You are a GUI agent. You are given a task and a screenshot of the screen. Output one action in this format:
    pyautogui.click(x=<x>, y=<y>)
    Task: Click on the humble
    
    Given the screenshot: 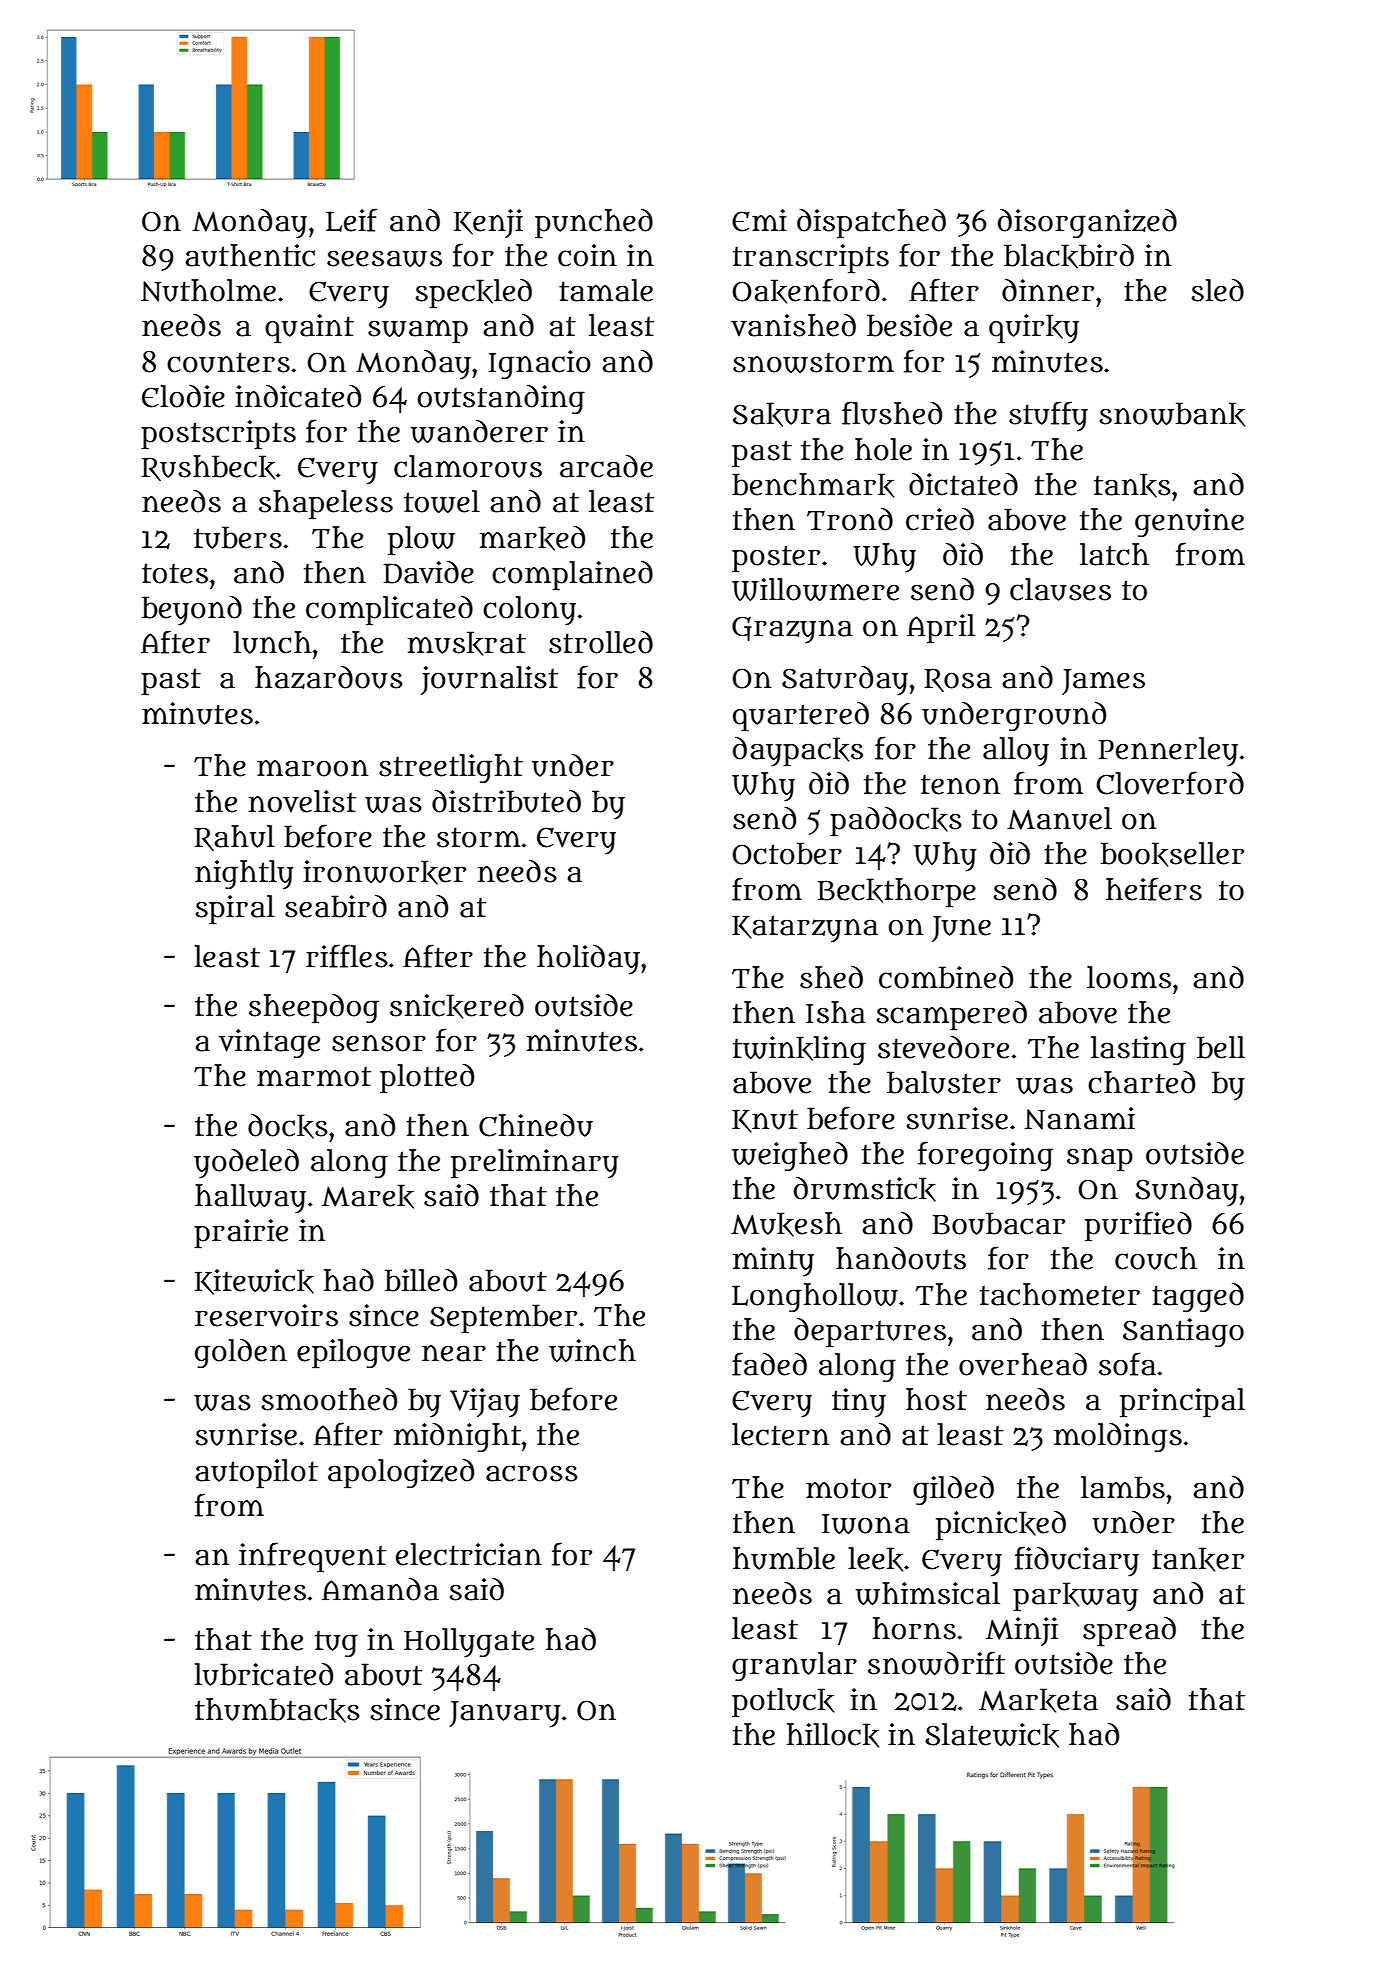 What is the action you would take?
    pyautogui.click(x=784, y=1558)
